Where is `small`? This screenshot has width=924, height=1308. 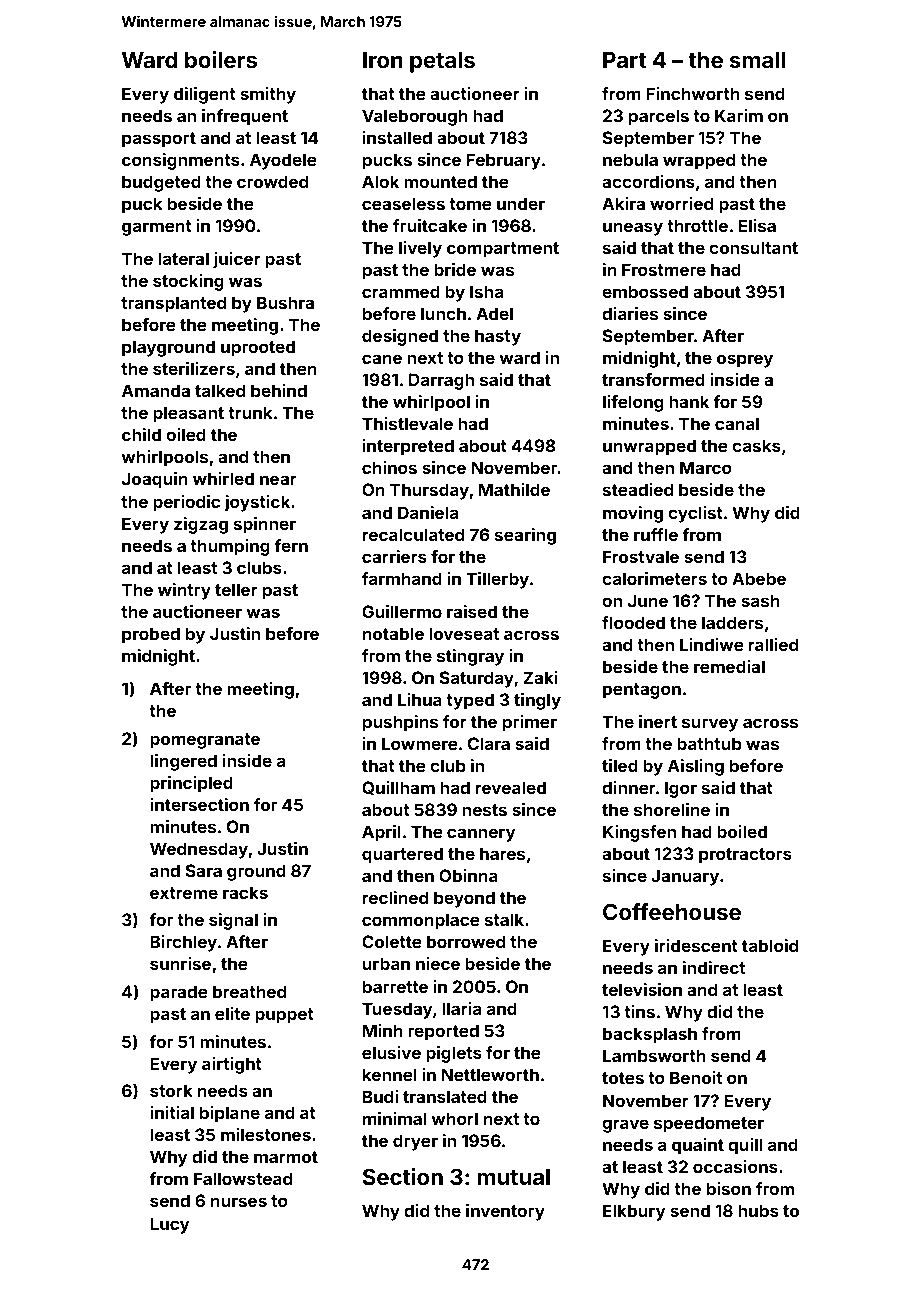
small is located at coordinates (757, 60).
